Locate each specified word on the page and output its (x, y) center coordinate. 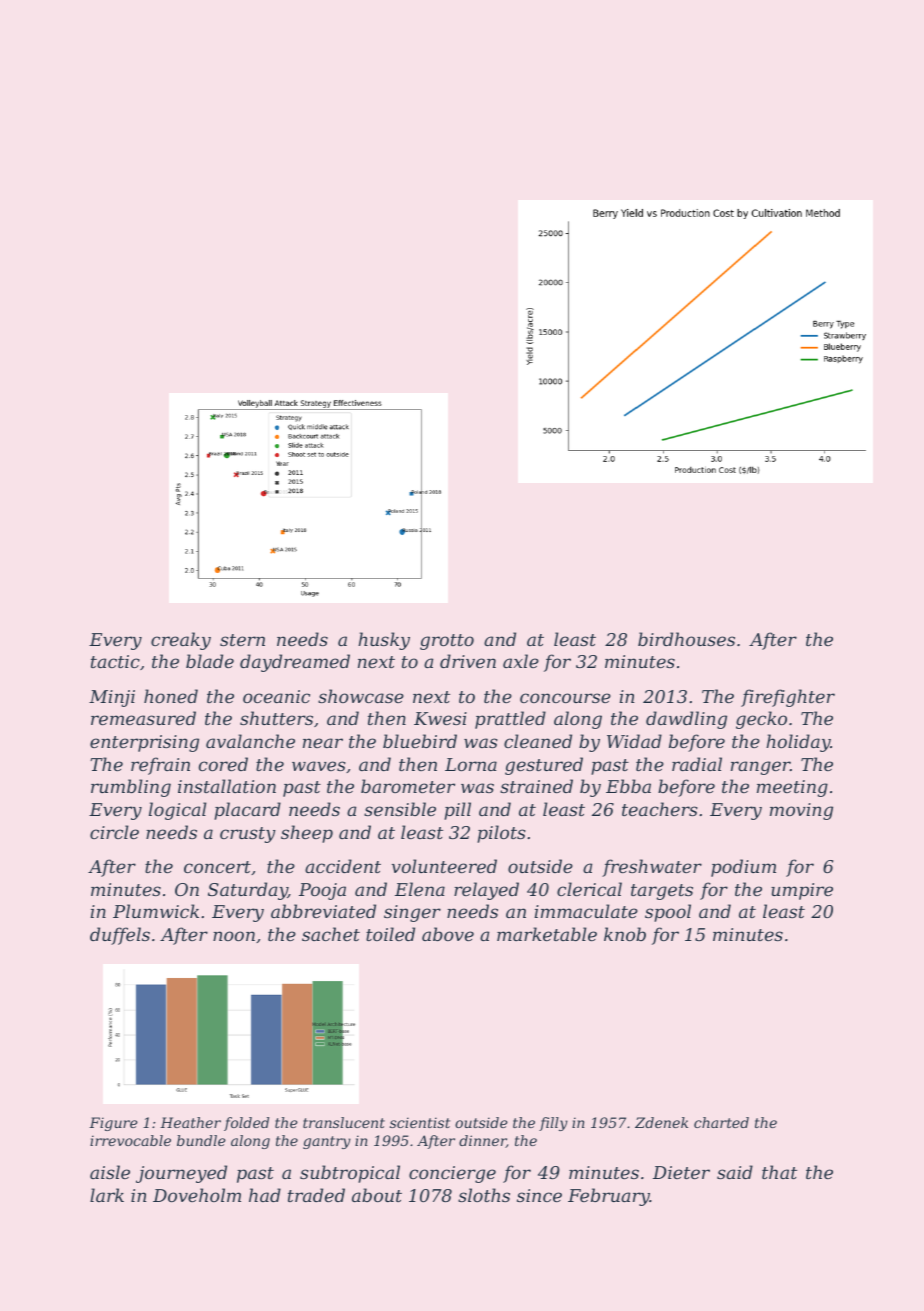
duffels (120, 936)
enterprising (144, 743)
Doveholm (197, 1195)
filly (553, 1124)
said (735, 1172)
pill (457, 811)
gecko (761, 720)
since (539, 1195)
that (779, 1172)
